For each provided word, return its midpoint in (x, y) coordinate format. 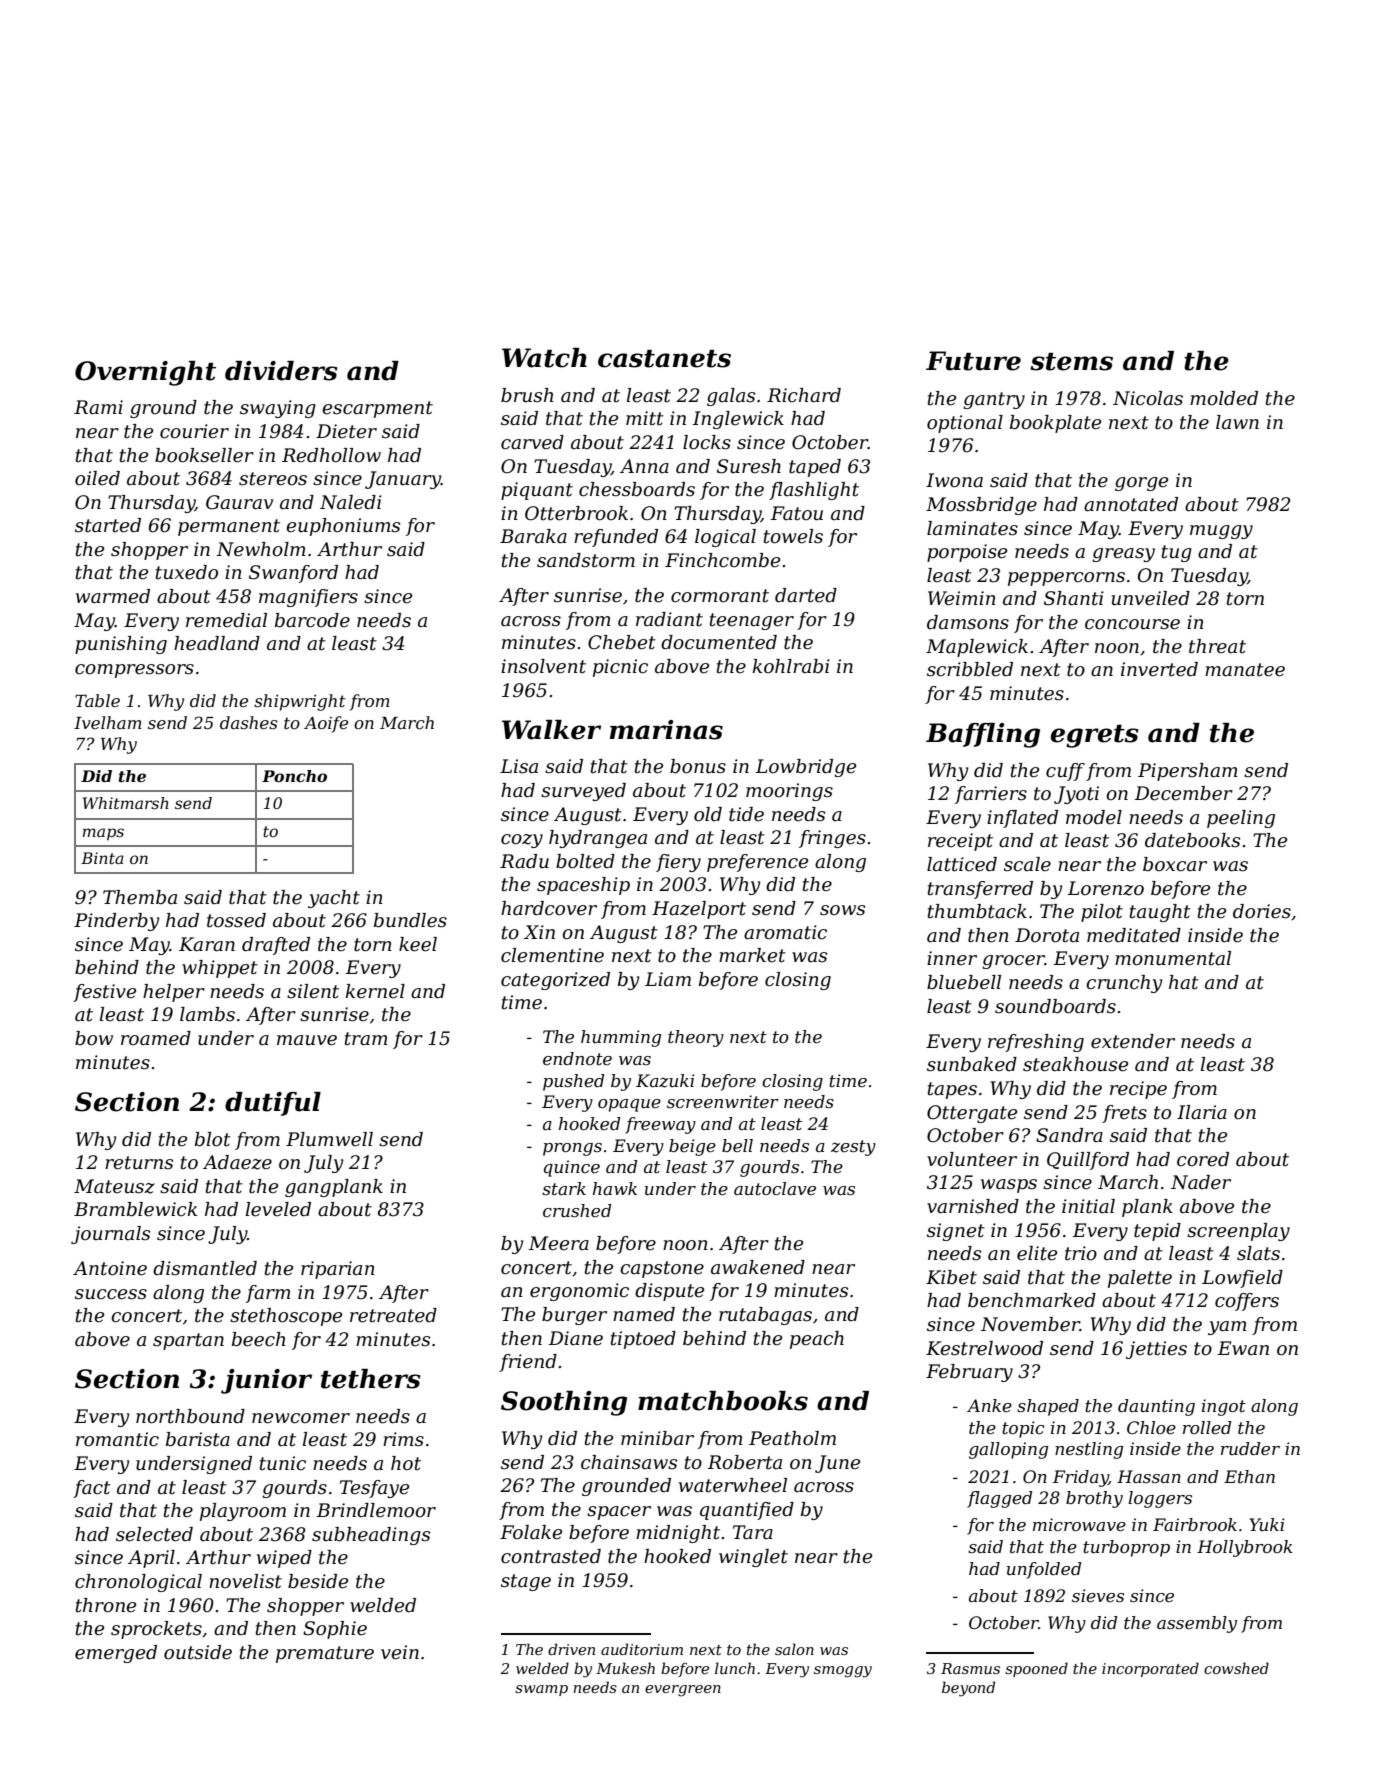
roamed (156, 1038)
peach (817, 1340)
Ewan (1243, 1348)
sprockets (156, 1630)
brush (527, 395)
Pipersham (1188, 772)
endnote (577, 1058)
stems (1072, 362)
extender (1133, 1041)
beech (258, 1339)
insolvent (543, 666)
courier (194, 431)
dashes (249, 722)
